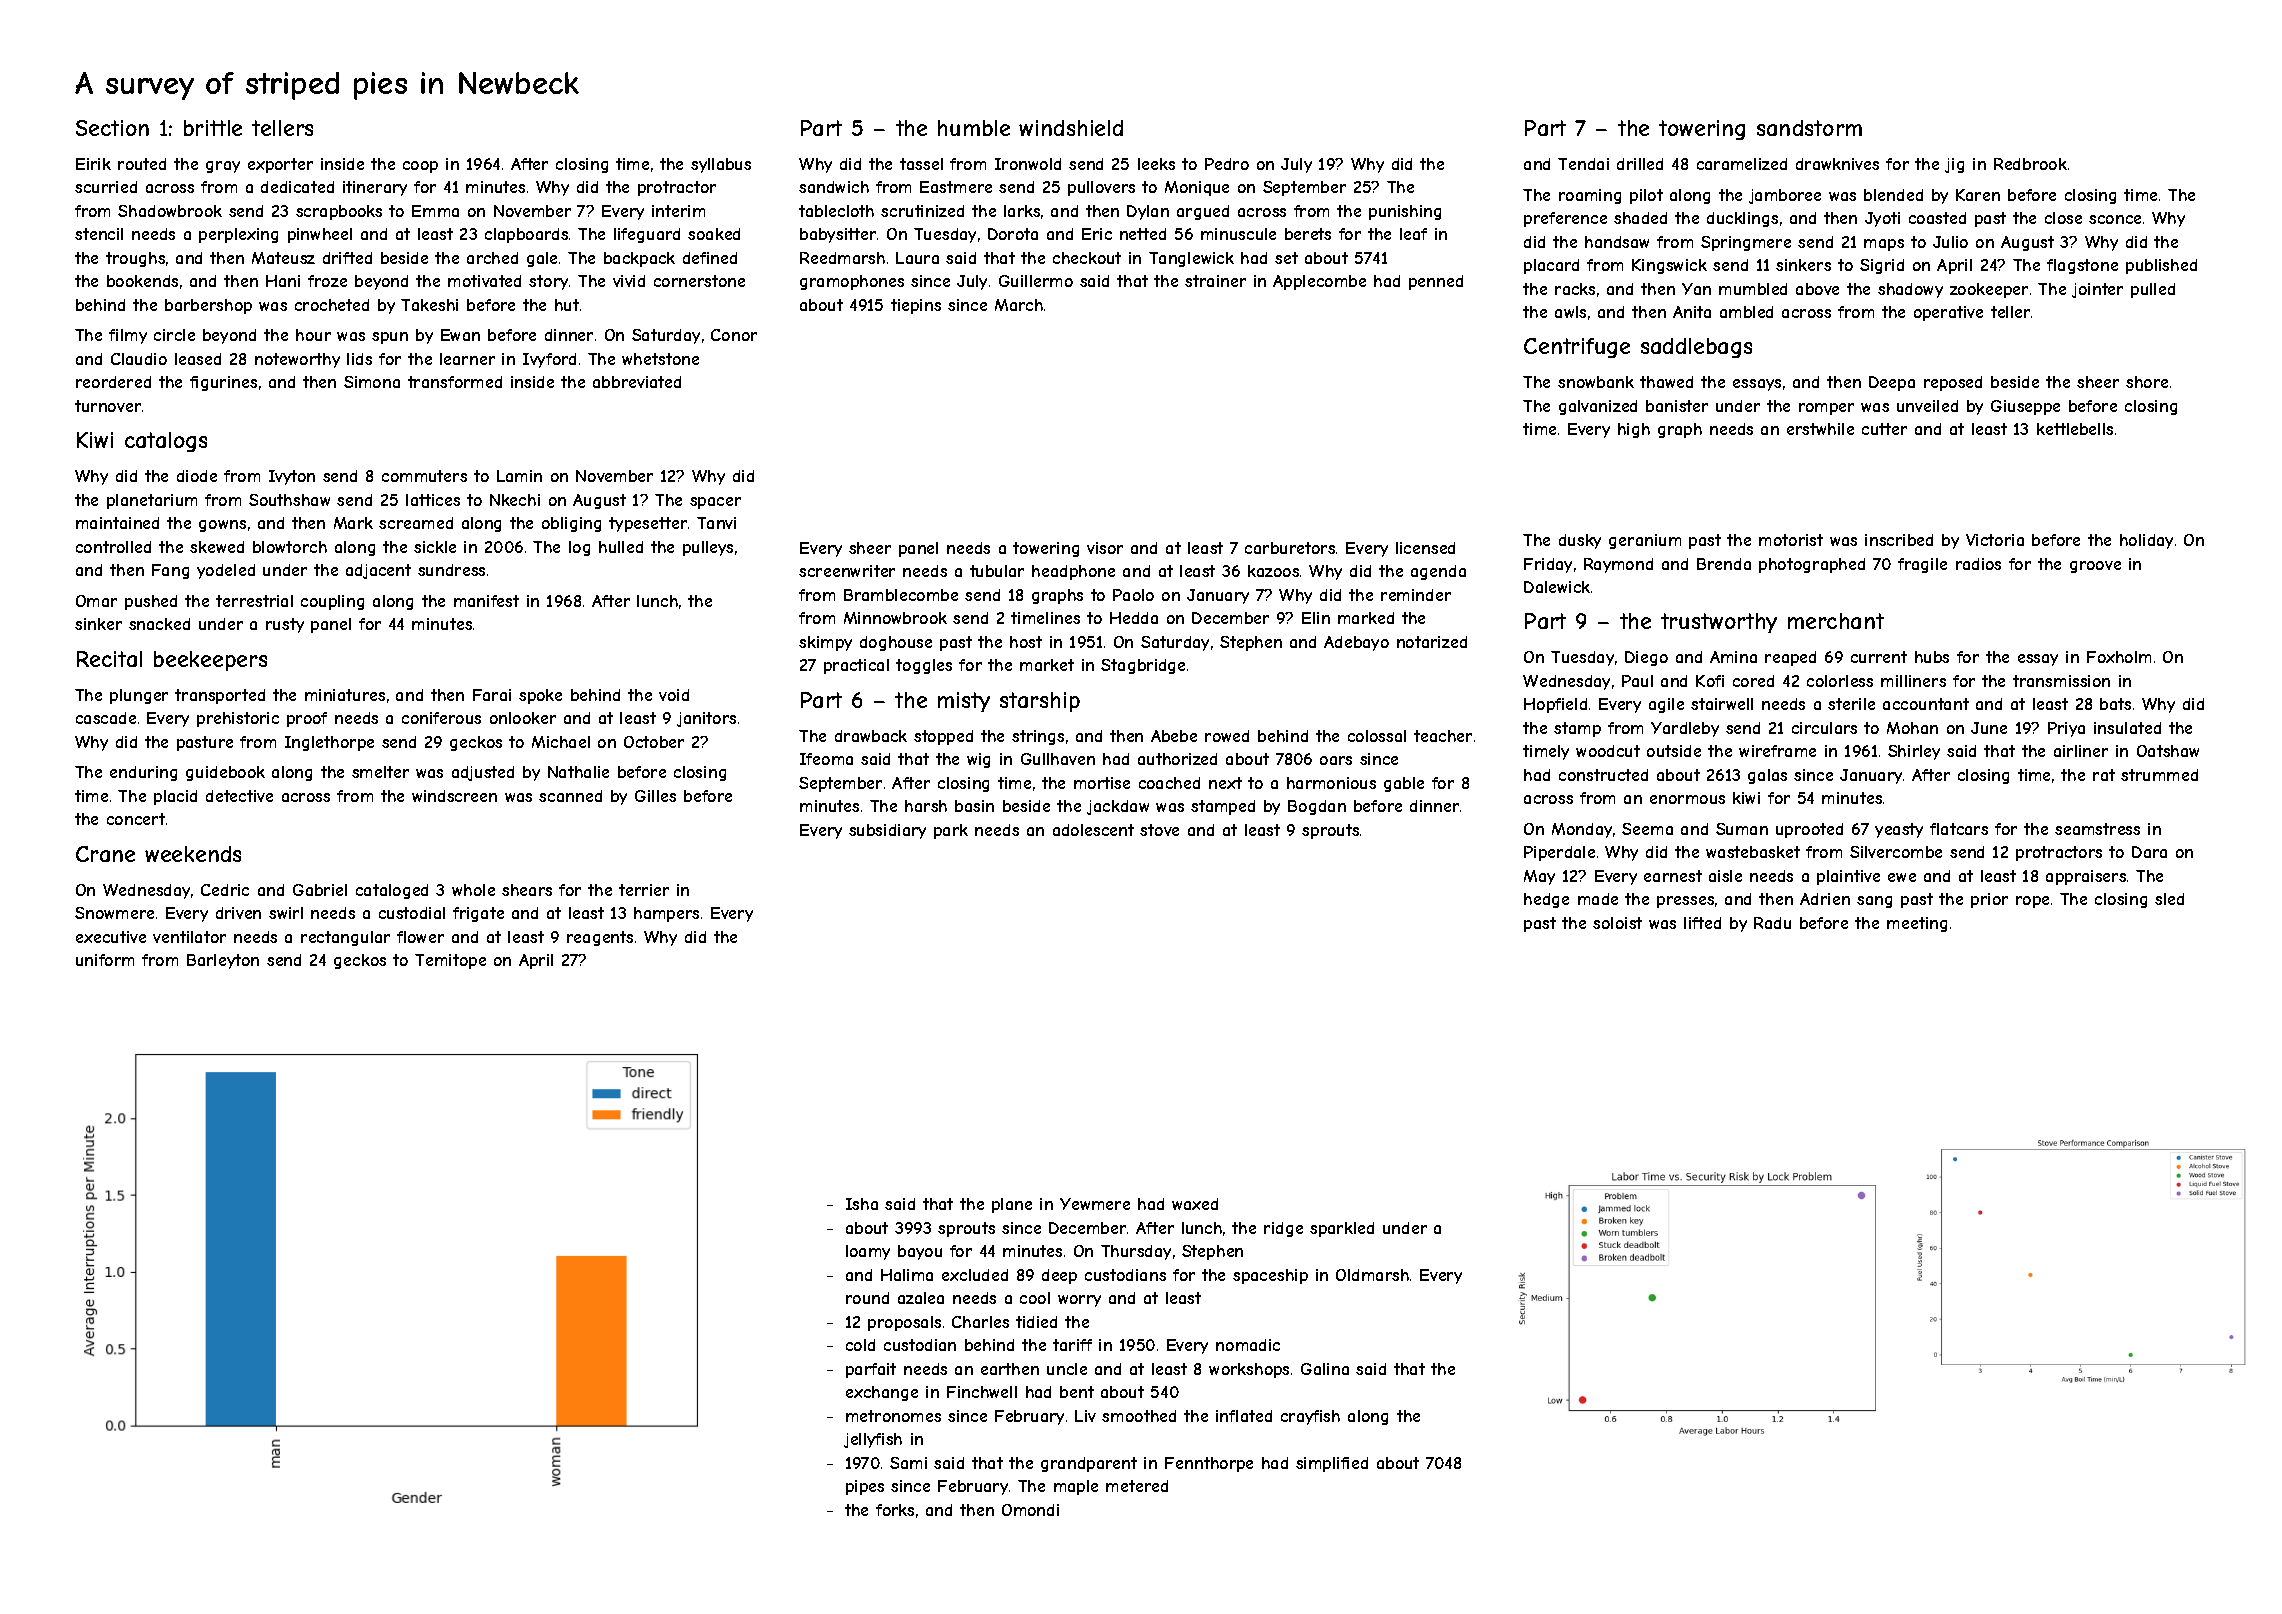 The image size is (2282, 1614). I want to click on meeting, so click(1917, 924).
